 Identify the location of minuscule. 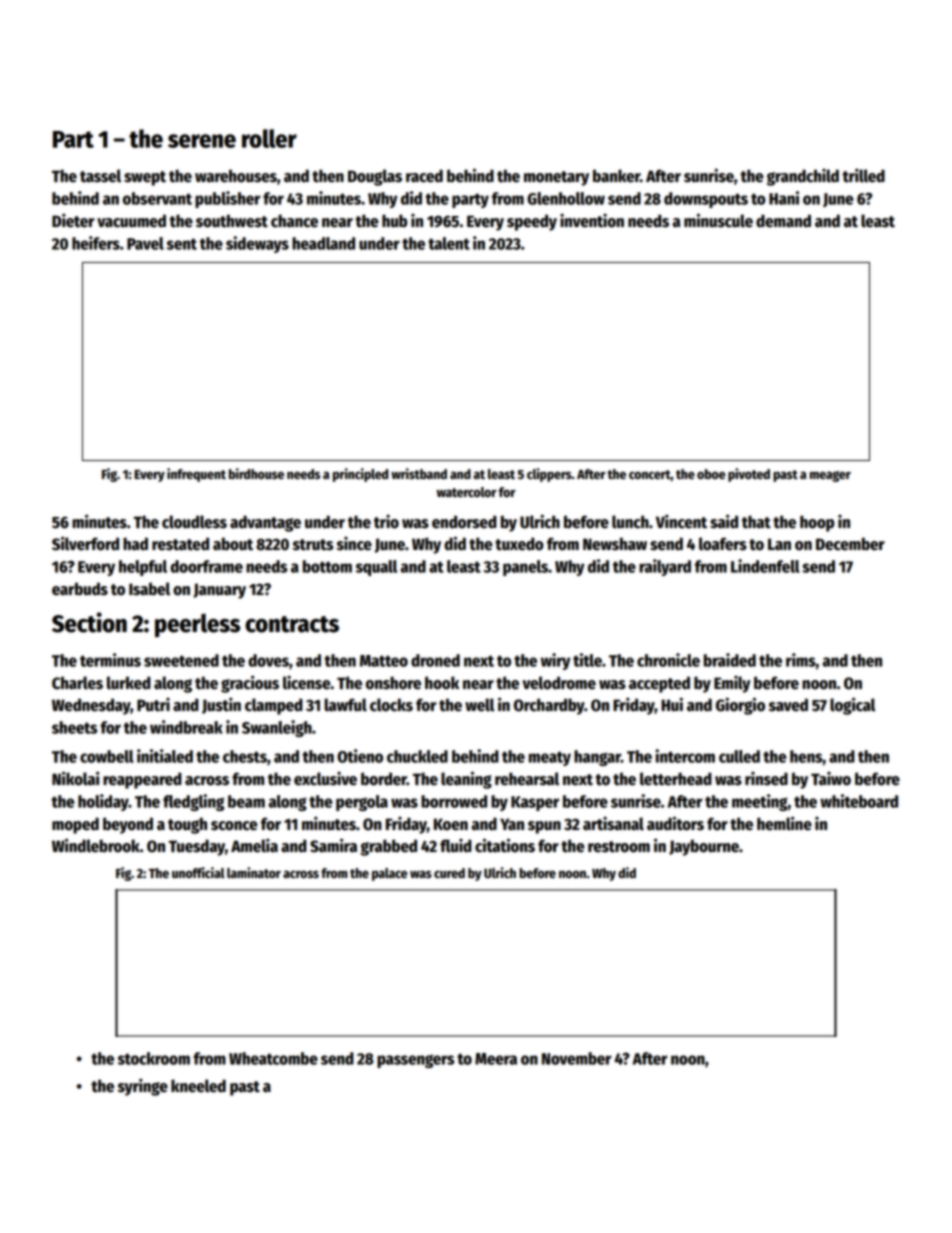
(718, 220).
